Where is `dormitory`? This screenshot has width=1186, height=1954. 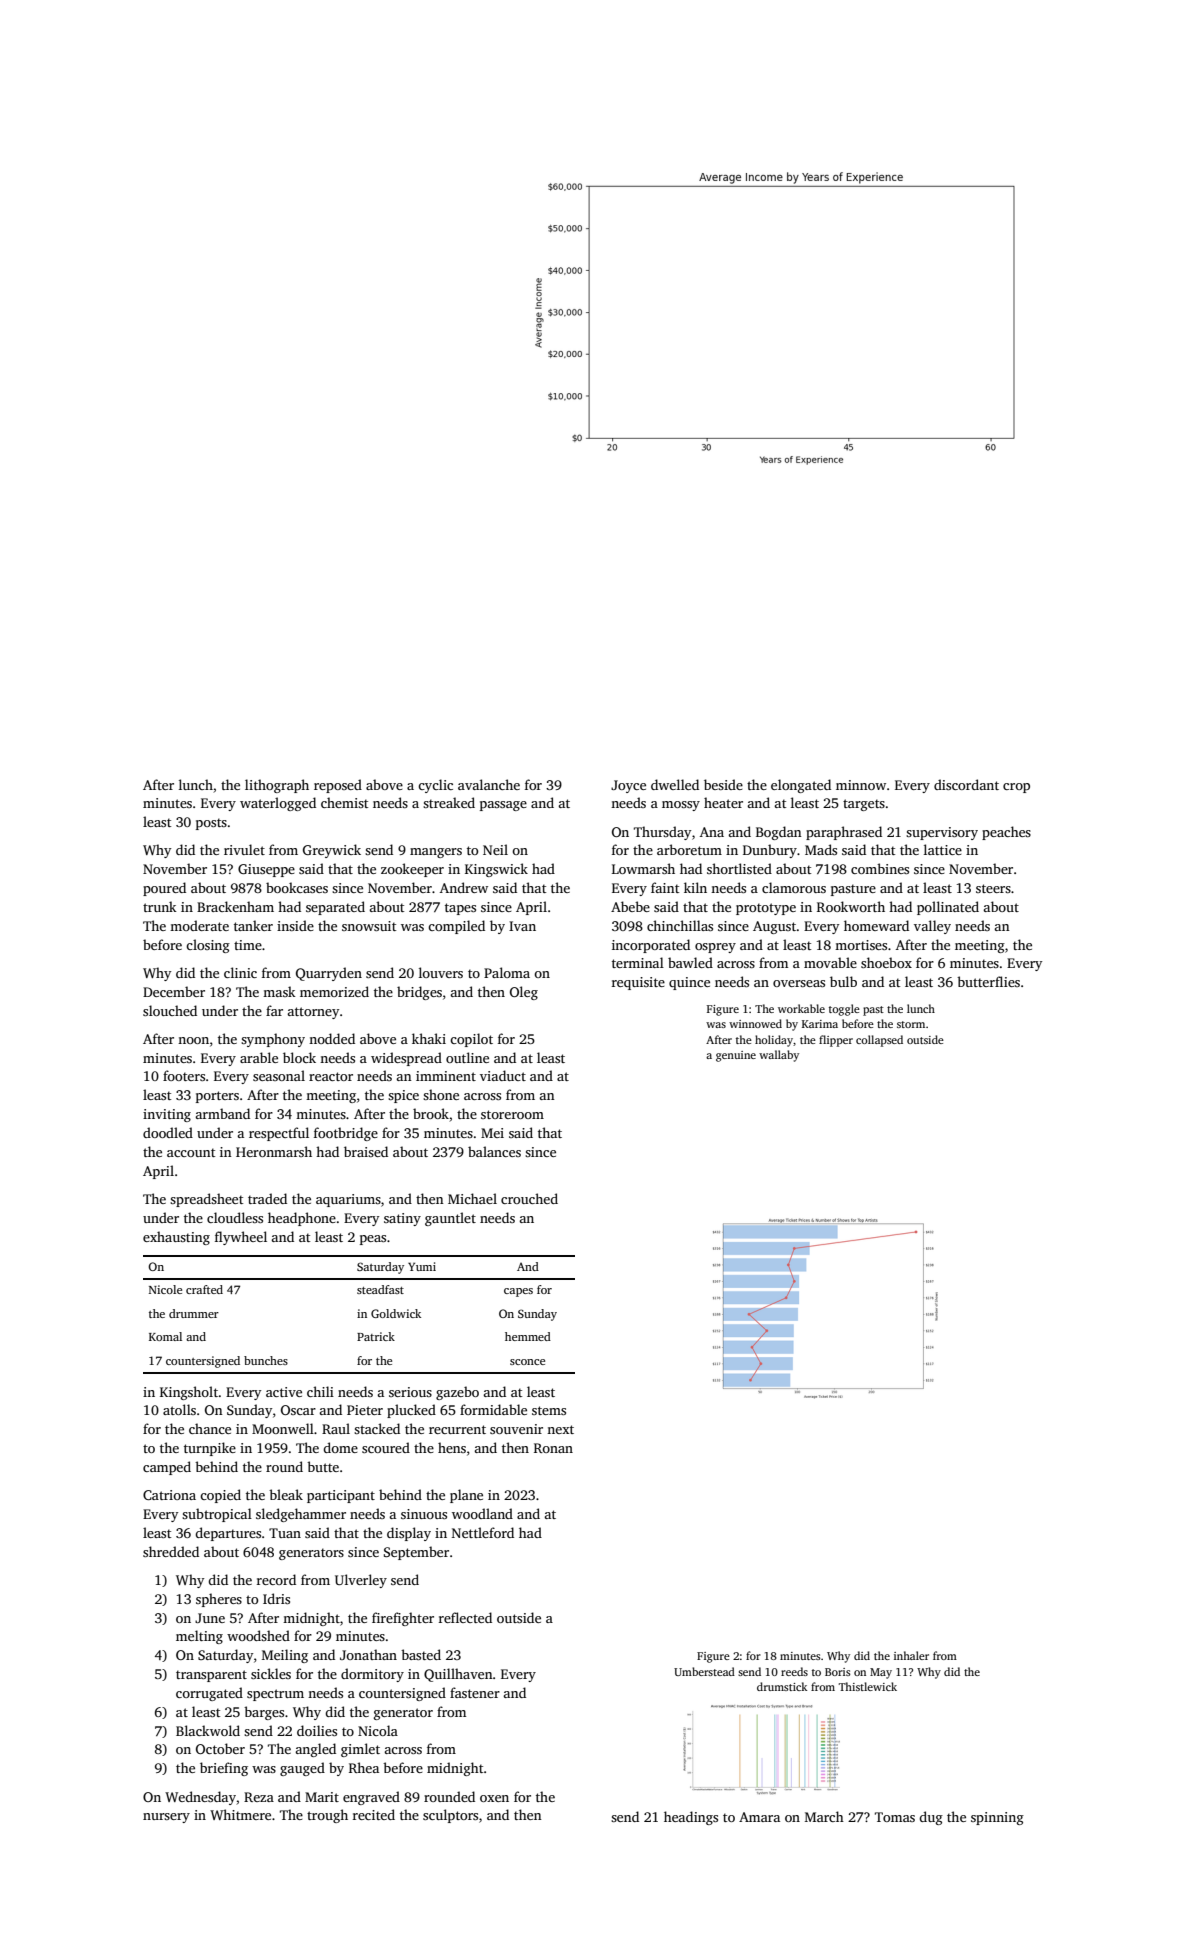
dormitory is located at coordinates (372, 1675).
